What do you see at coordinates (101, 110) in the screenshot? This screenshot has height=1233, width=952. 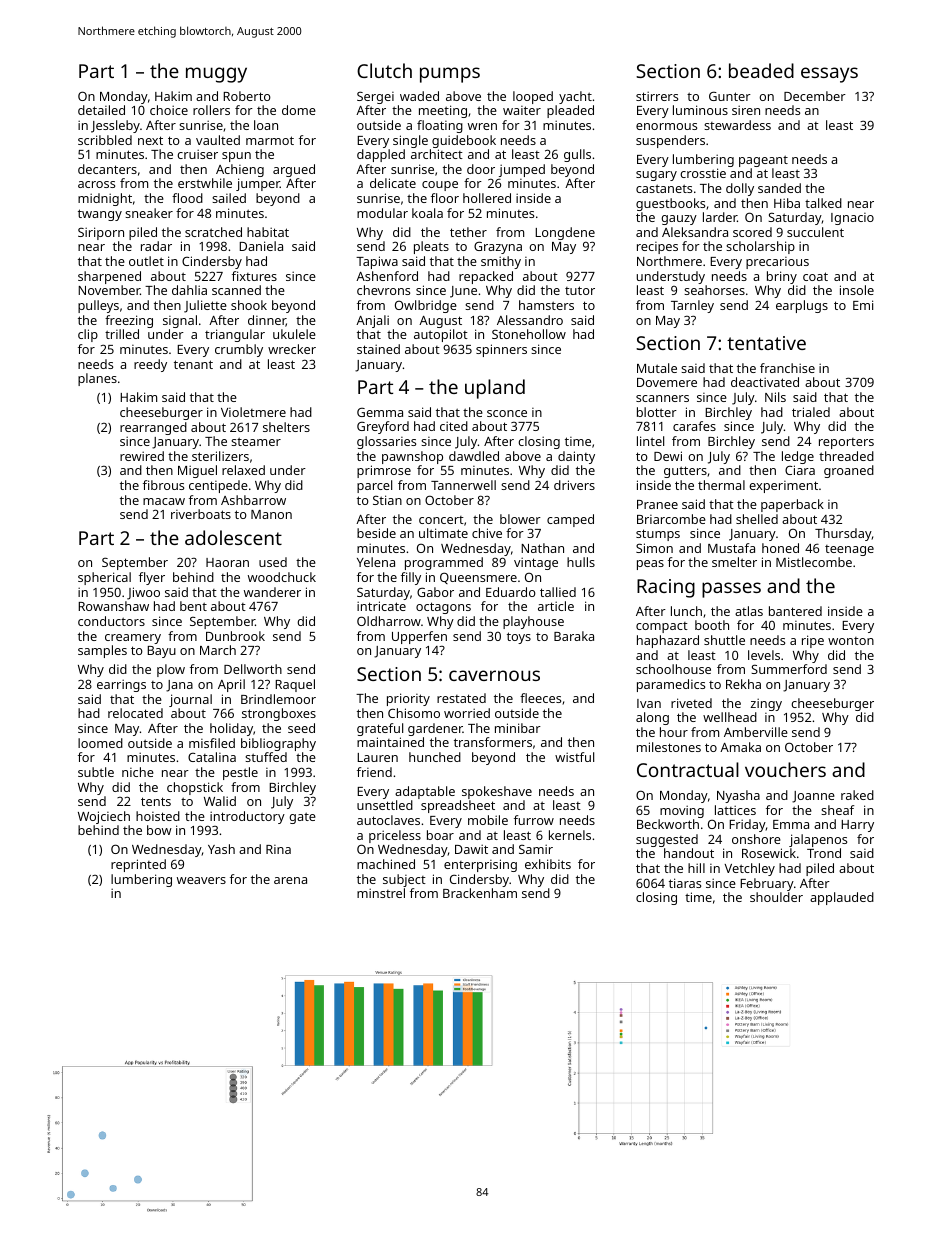 I see `detailed` at bounding box center [101, 110].
